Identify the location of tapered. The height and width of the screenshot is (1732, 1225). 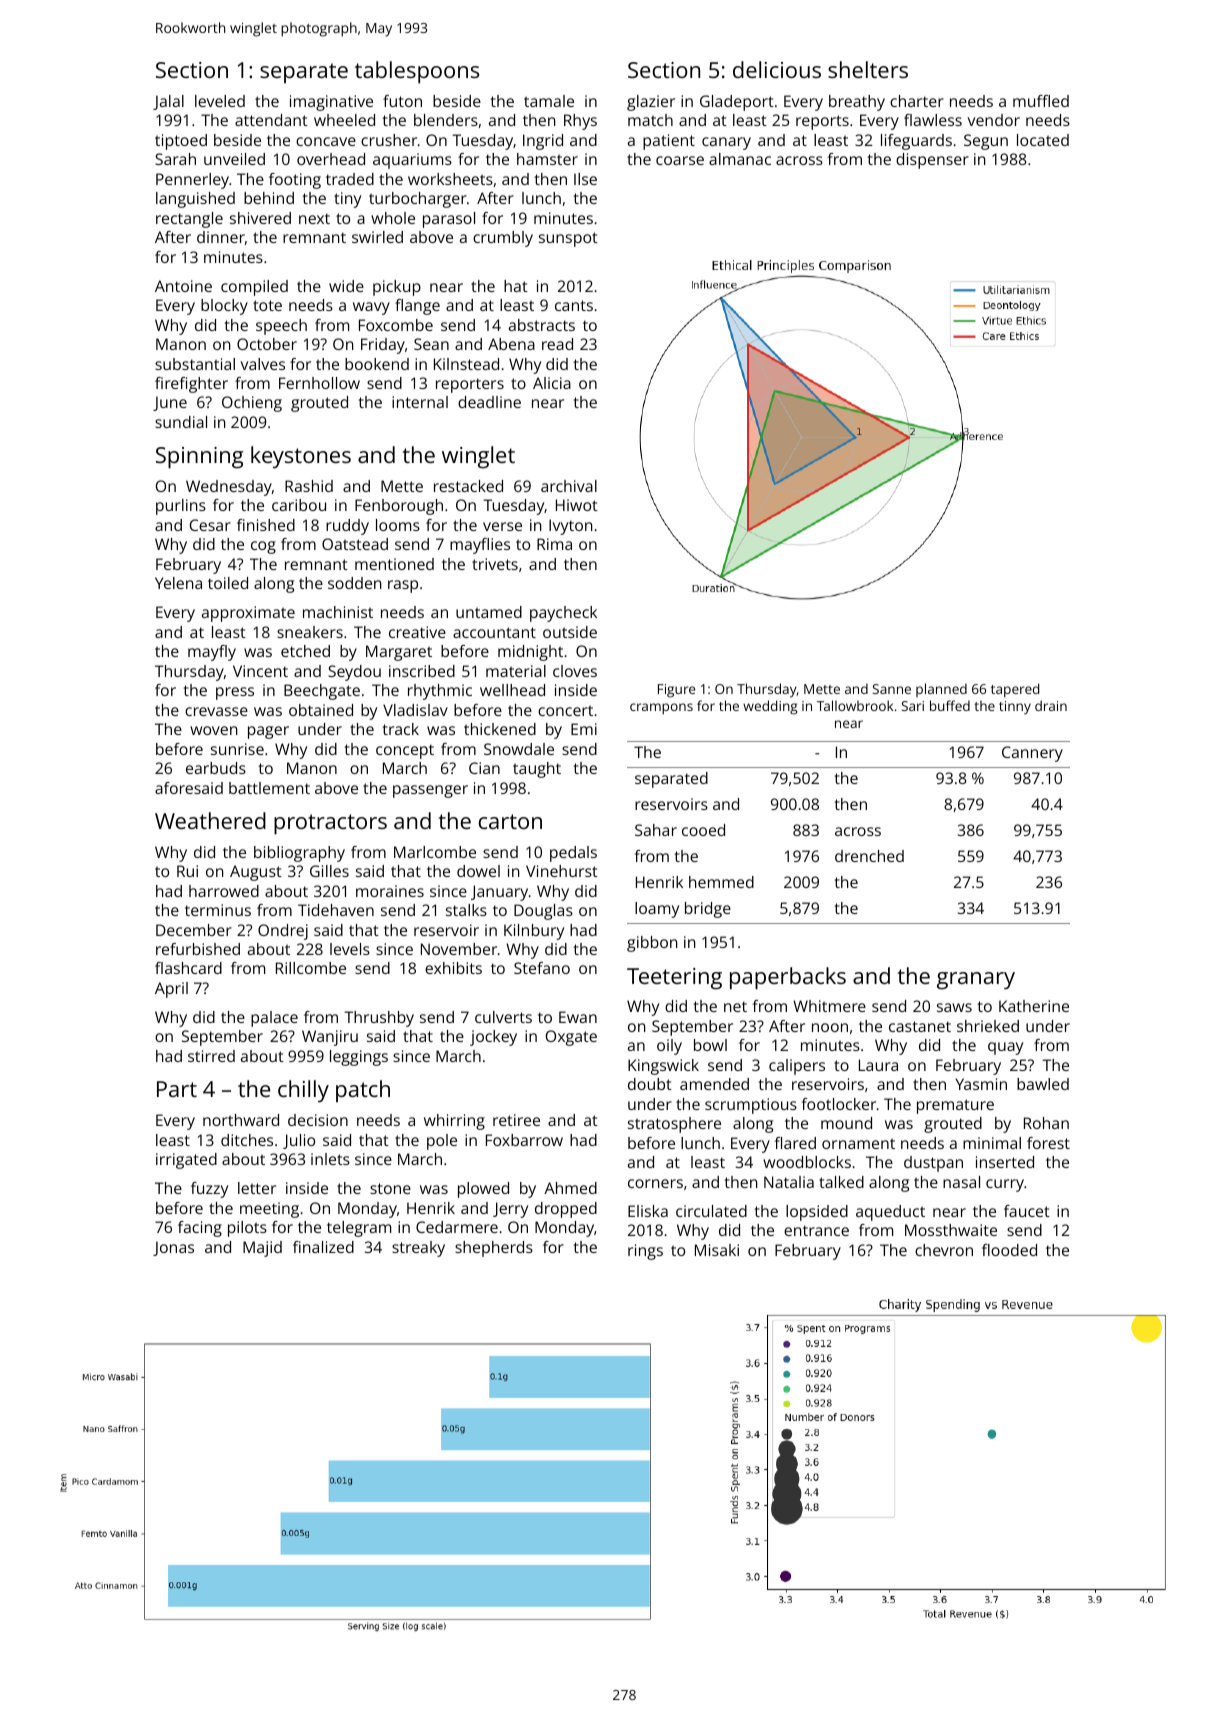
(1015, 690).
